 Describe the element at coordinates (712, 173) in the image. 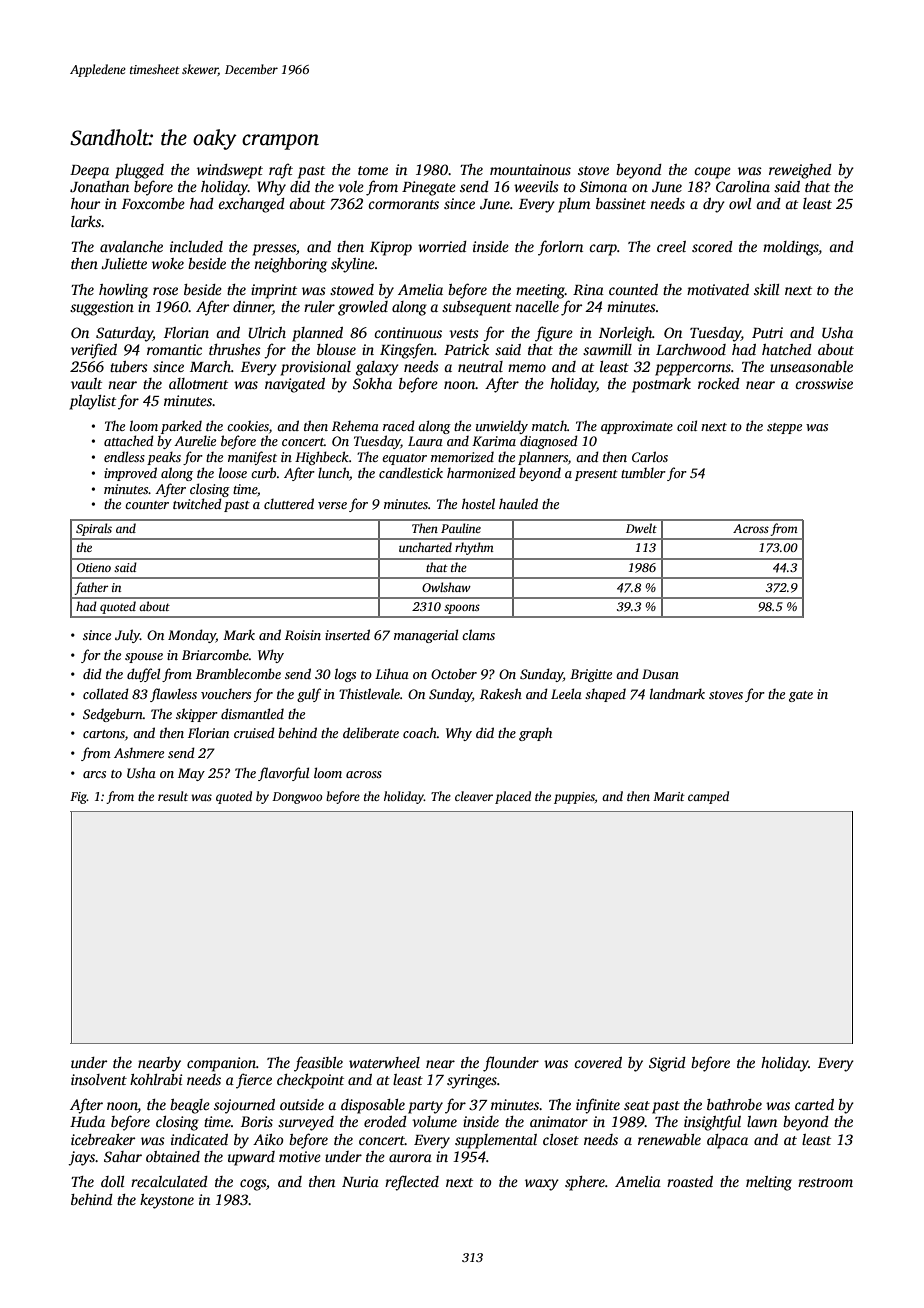

I see `coupe` at that location.
